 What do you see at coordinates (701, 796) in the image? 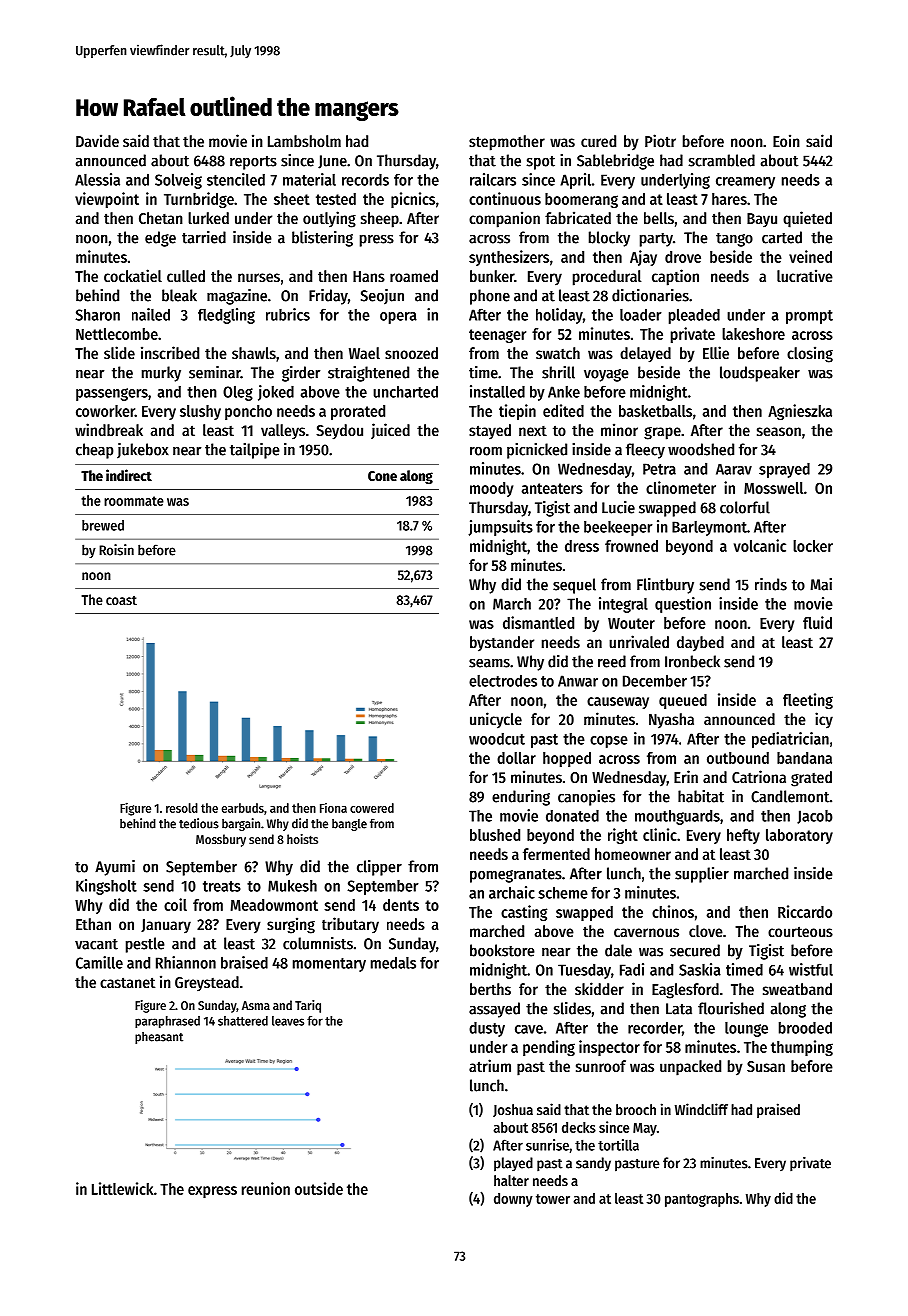
I see `habitat` at bounding box center [701, 796].
